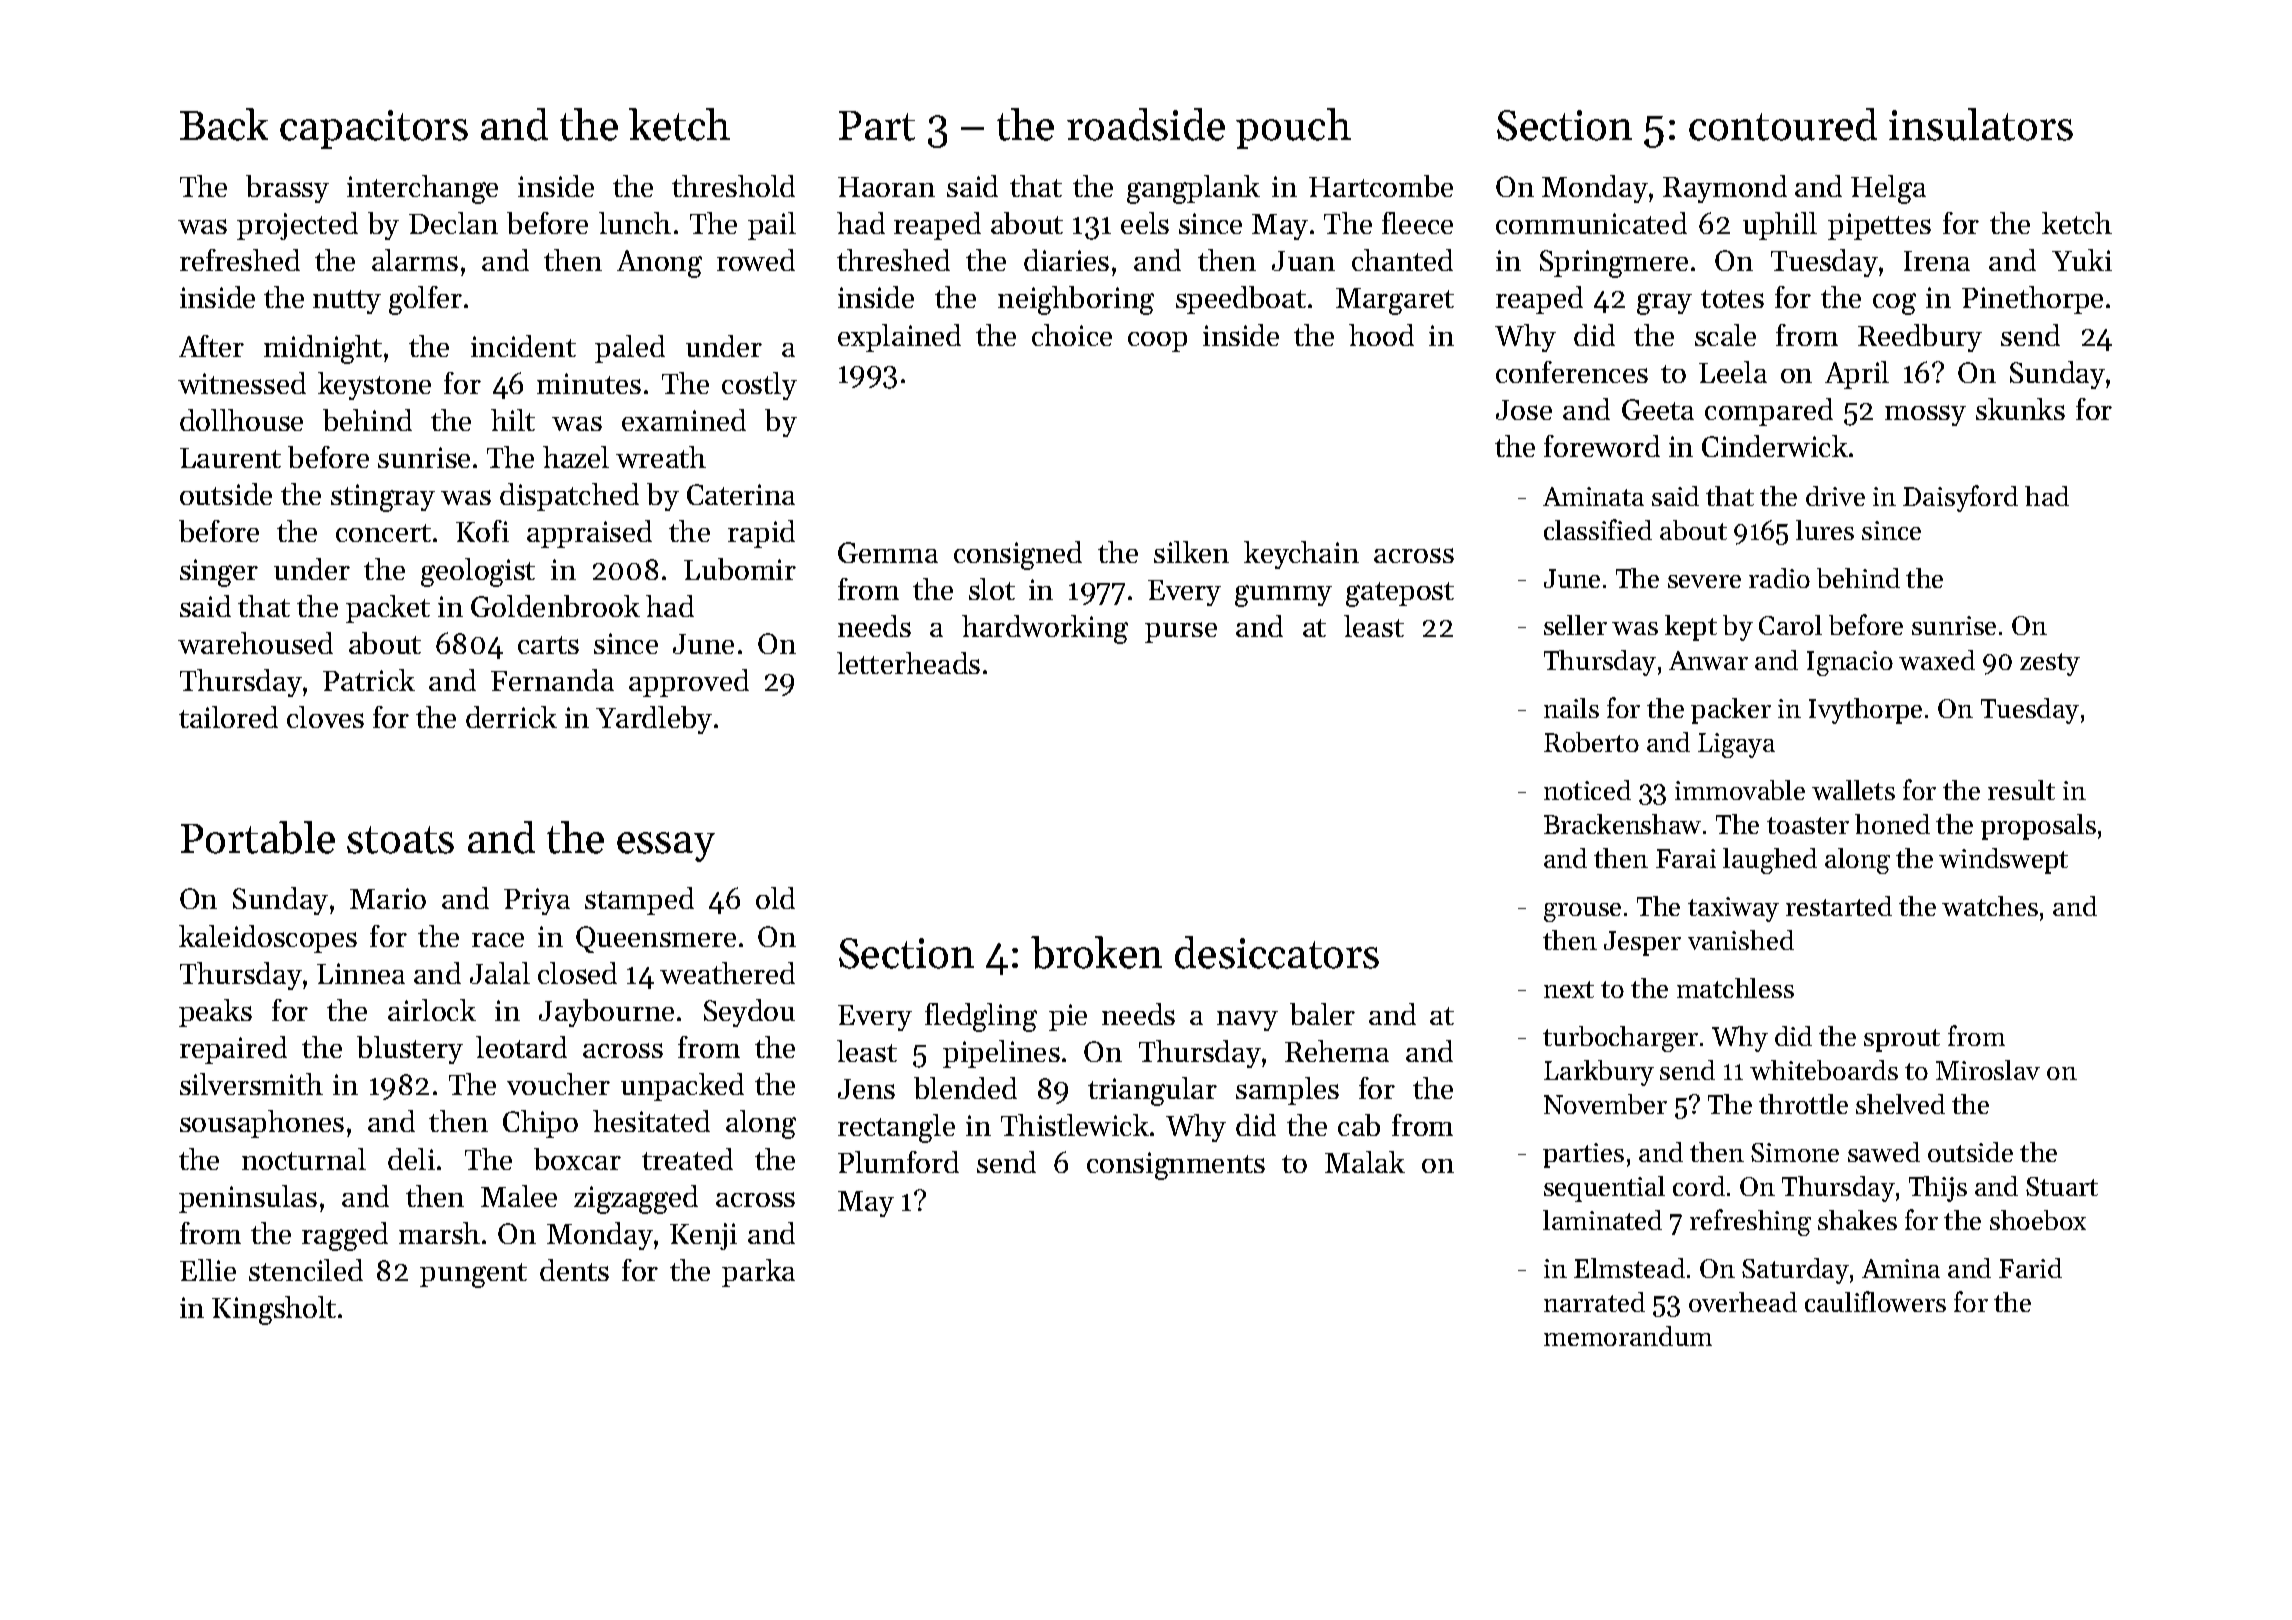  I want to click on hazel, so click(576, 457).
